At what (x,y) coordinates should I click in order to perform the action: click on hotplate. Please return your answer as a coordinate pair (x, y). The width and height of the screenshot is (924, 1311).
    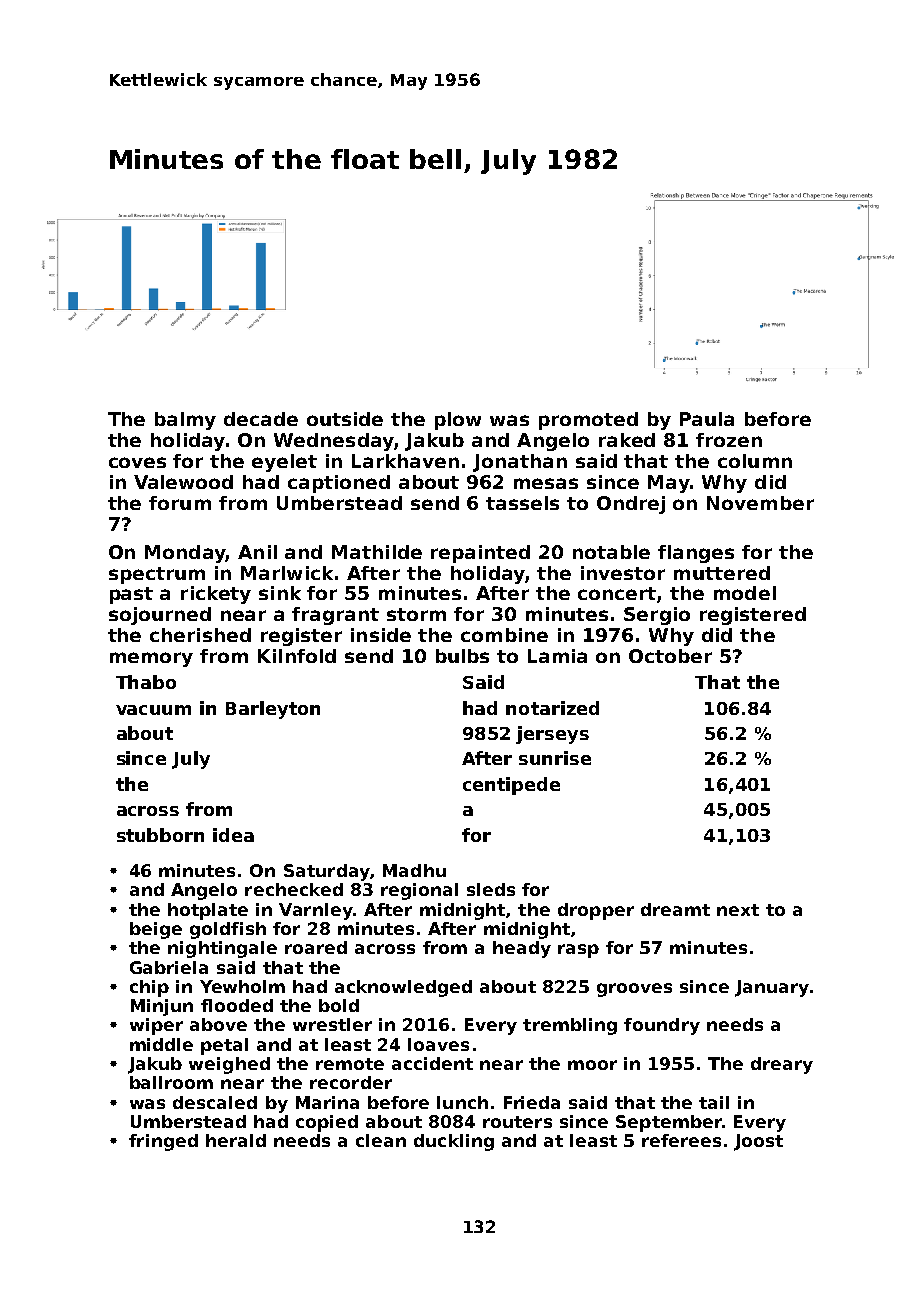
    Looking at the image, I should click on (208, 911).
